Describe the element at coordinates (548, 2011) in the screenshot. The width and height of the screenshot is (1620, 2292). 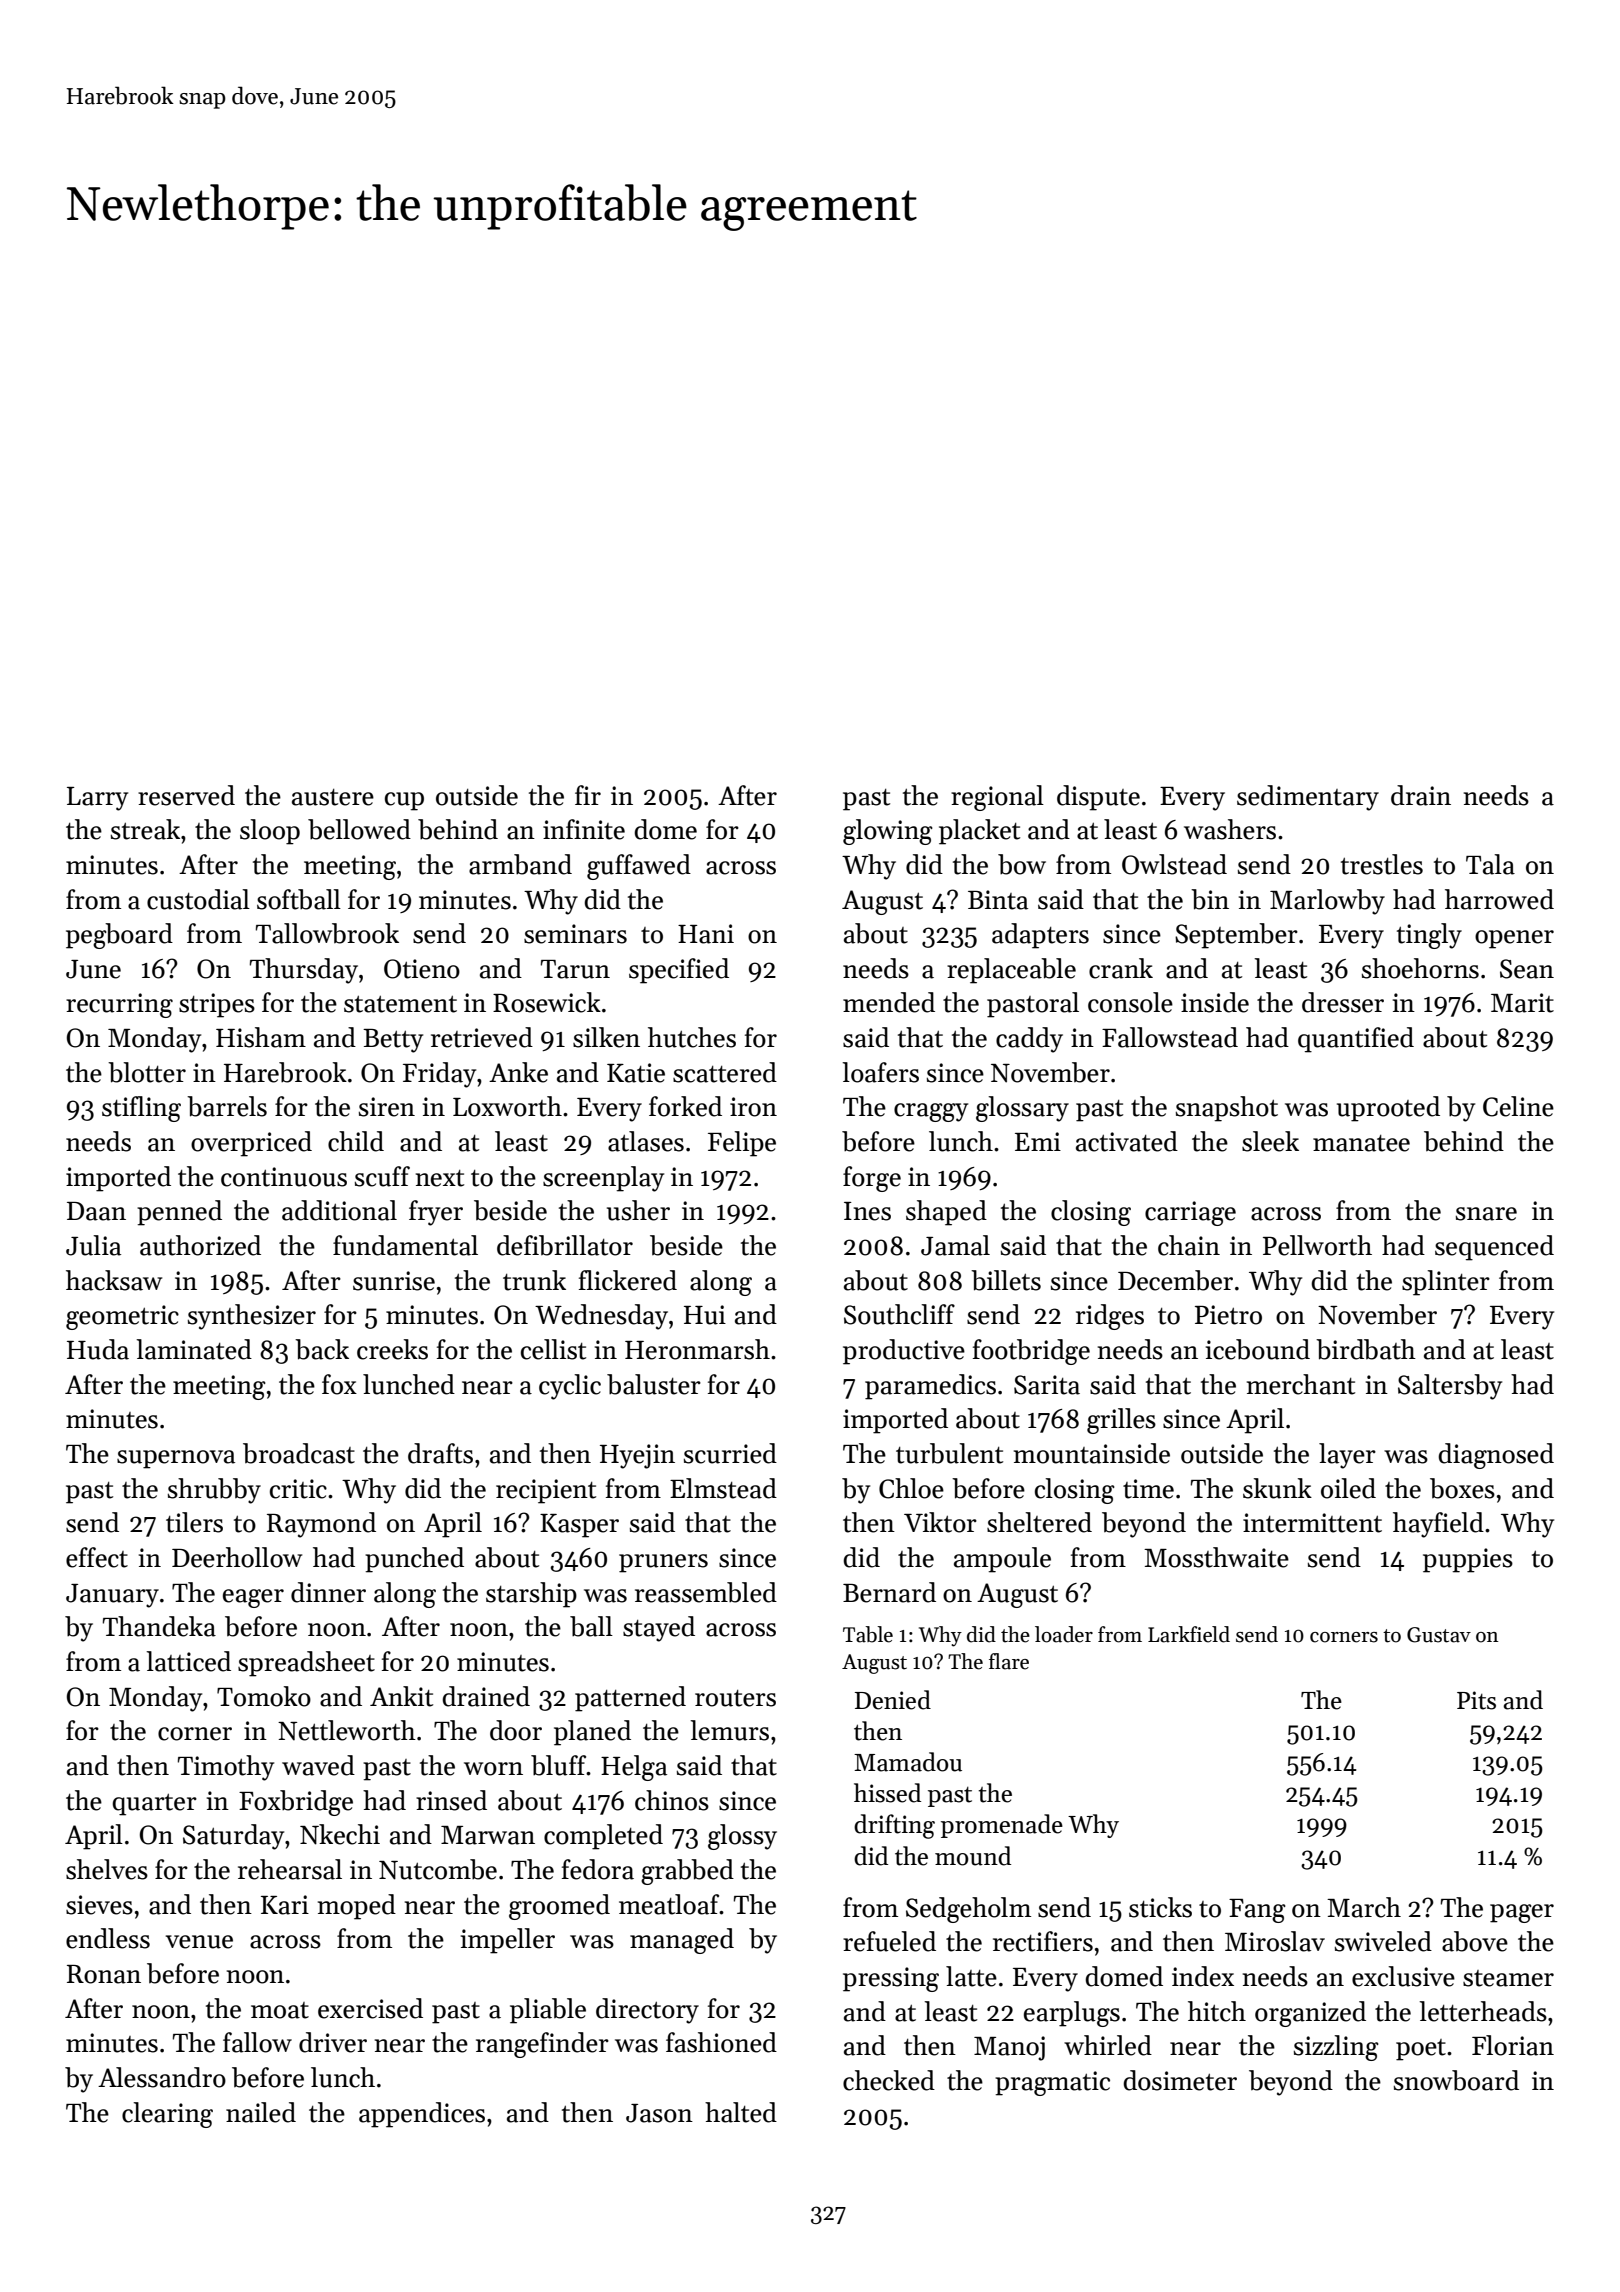
I see `pliable` at that location.
